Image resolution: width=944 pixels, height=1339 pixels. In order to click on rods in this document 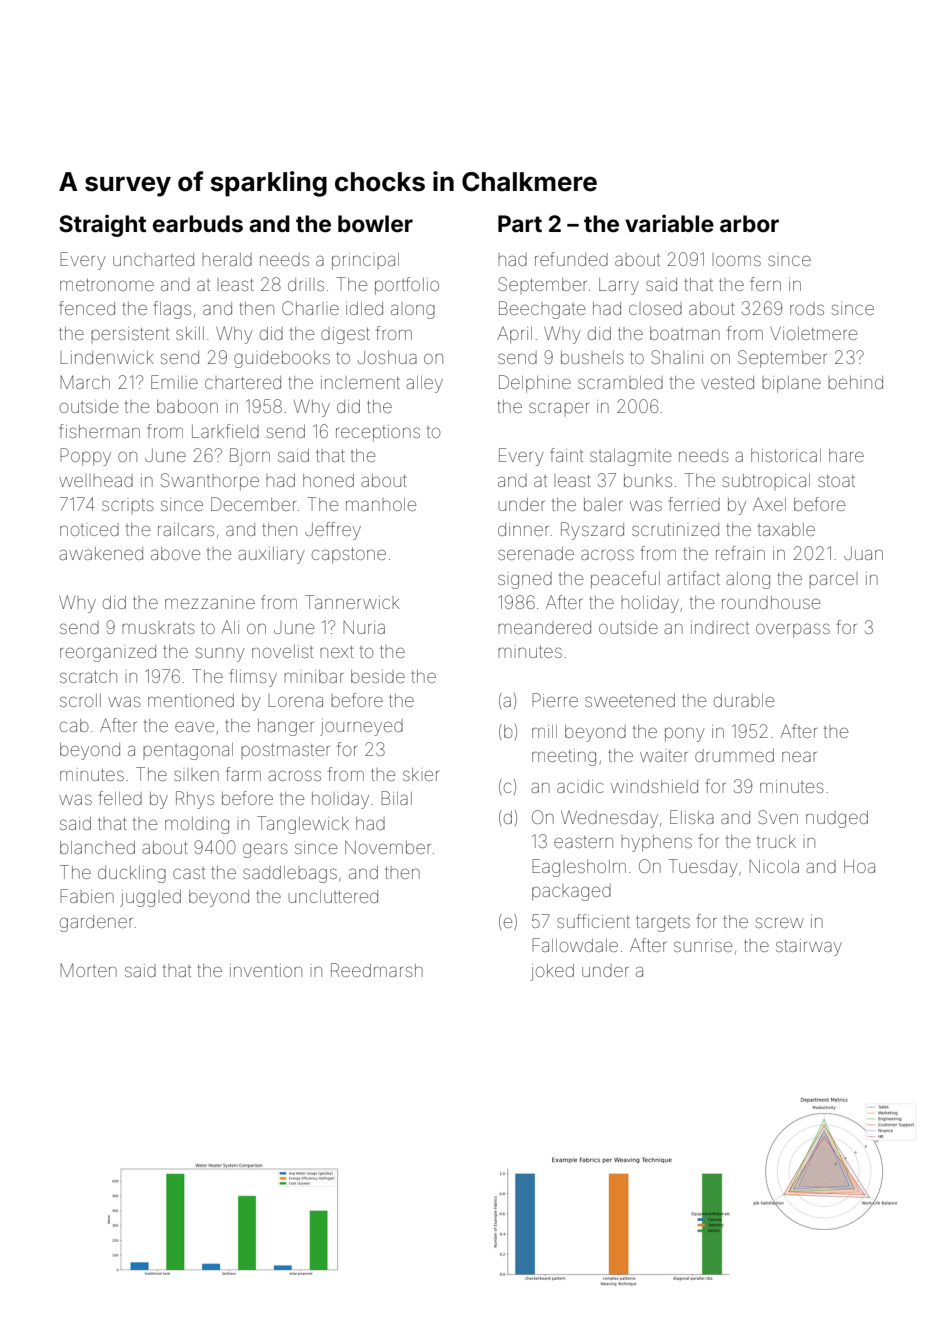, I will do `click(807, 308)`.
